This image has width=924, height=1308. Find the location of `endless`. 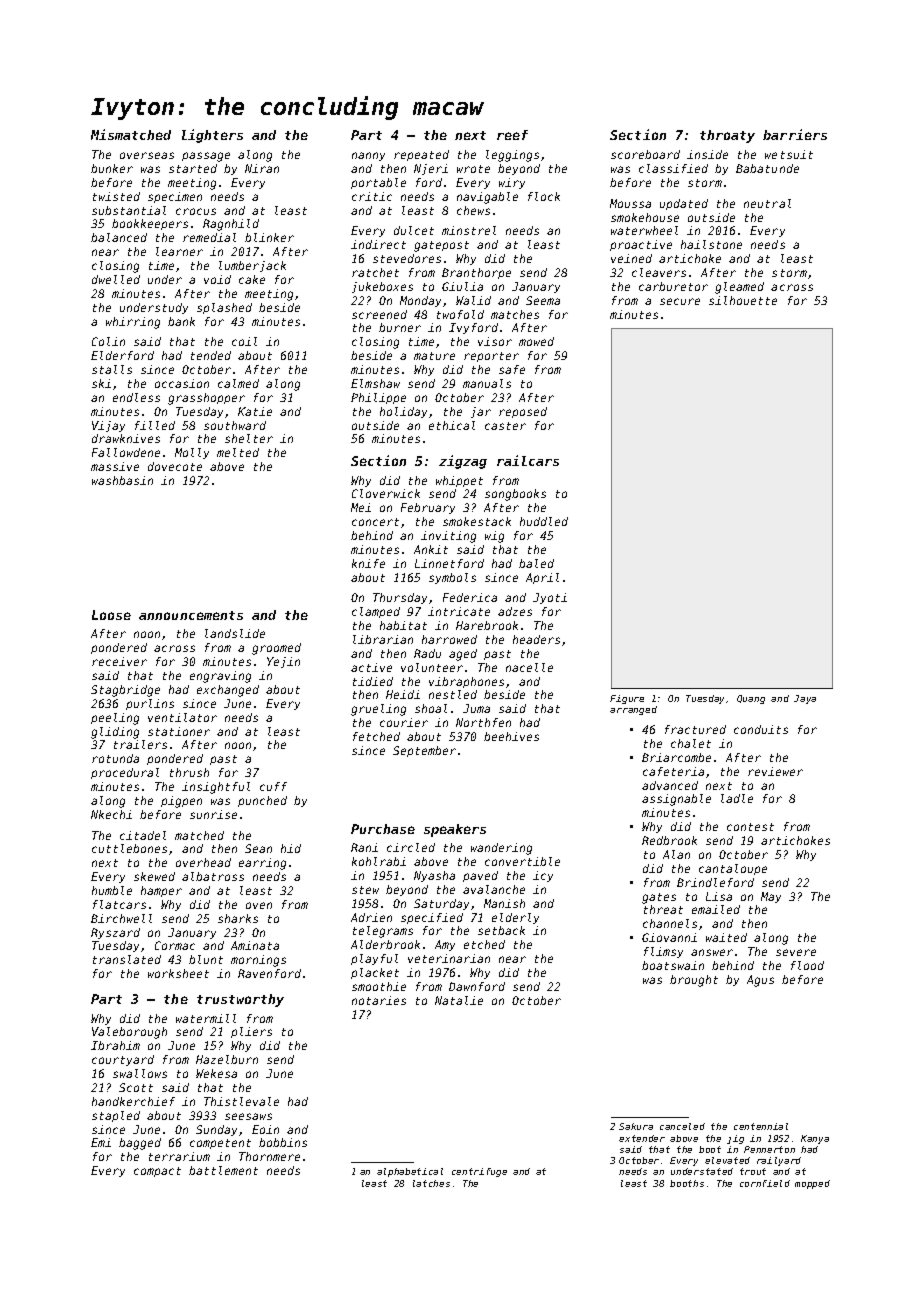

endless is located at coordinates (136, 397).
